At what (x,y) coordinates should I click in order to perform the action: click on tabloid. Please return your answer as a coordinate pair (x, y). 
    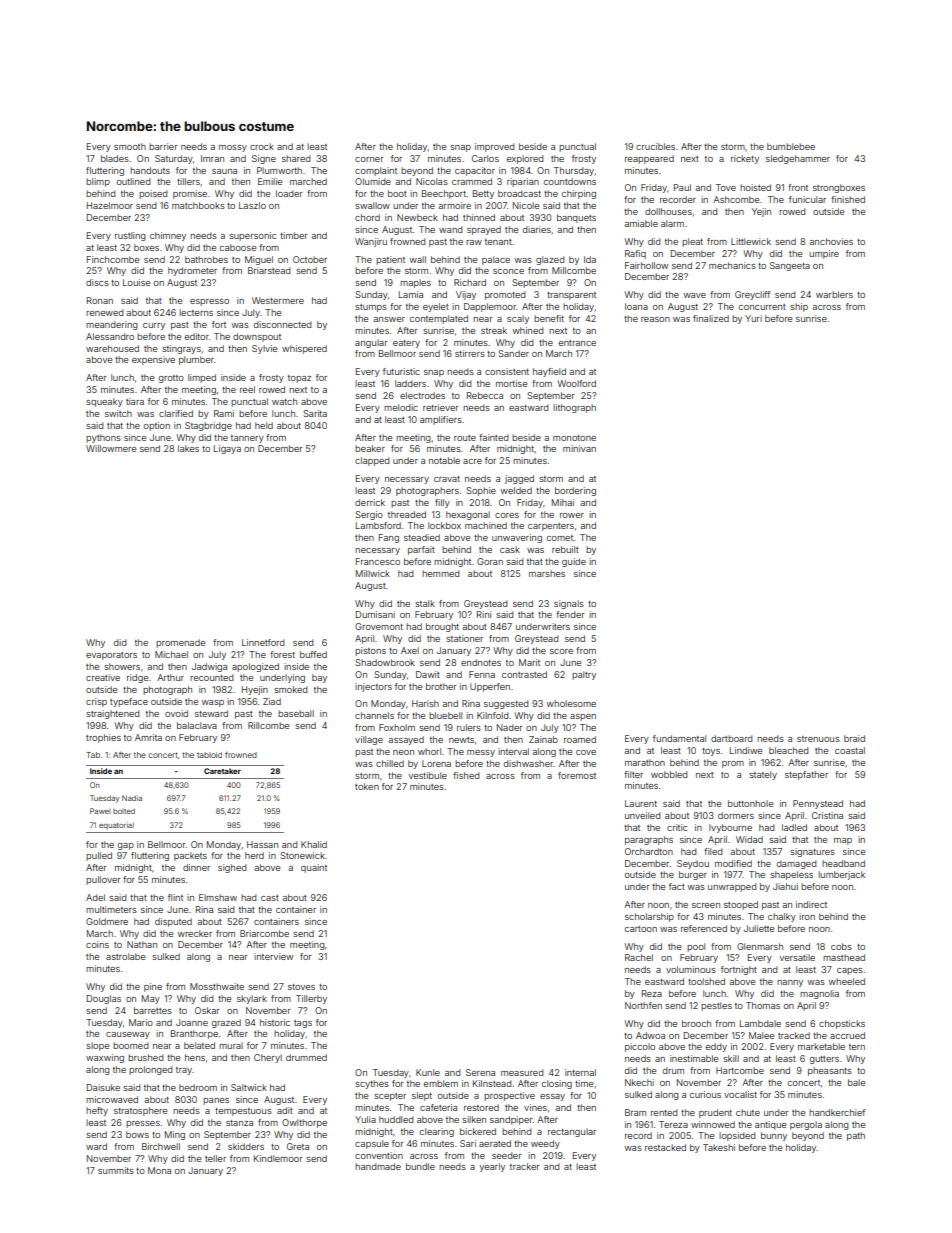
    Looking at the image, I should click on (209, 755).
